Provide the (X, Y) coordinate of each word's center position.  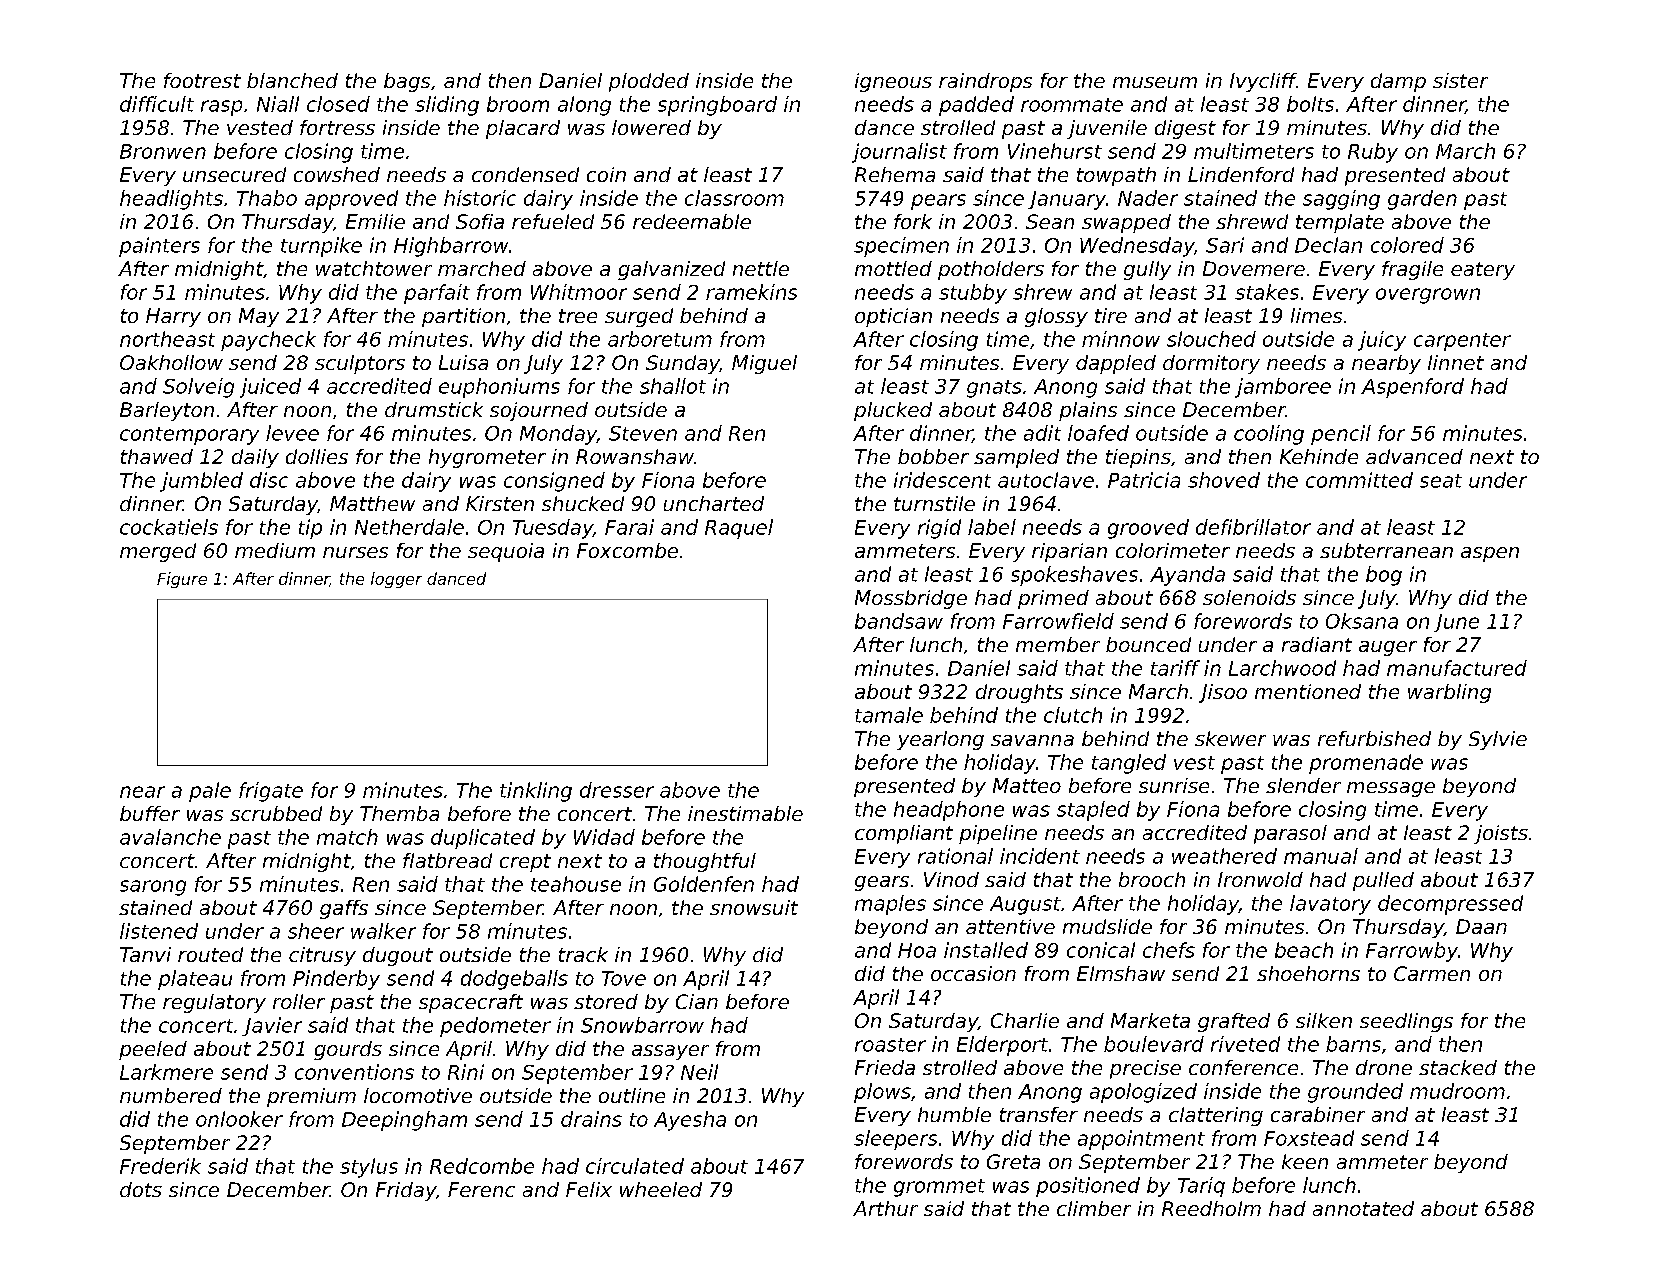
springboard (717, 106)
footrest (202, 80)
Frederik (160, 1166)
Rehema (895, 174)
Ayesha (690, 1121)
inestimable (745, 813)
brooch (1152, 879)
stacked (1458, 1067)
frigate (271, 792)
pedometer (495, 1027)
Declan (1328, 245)
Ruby (1373, 153)
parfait (437, 294)
